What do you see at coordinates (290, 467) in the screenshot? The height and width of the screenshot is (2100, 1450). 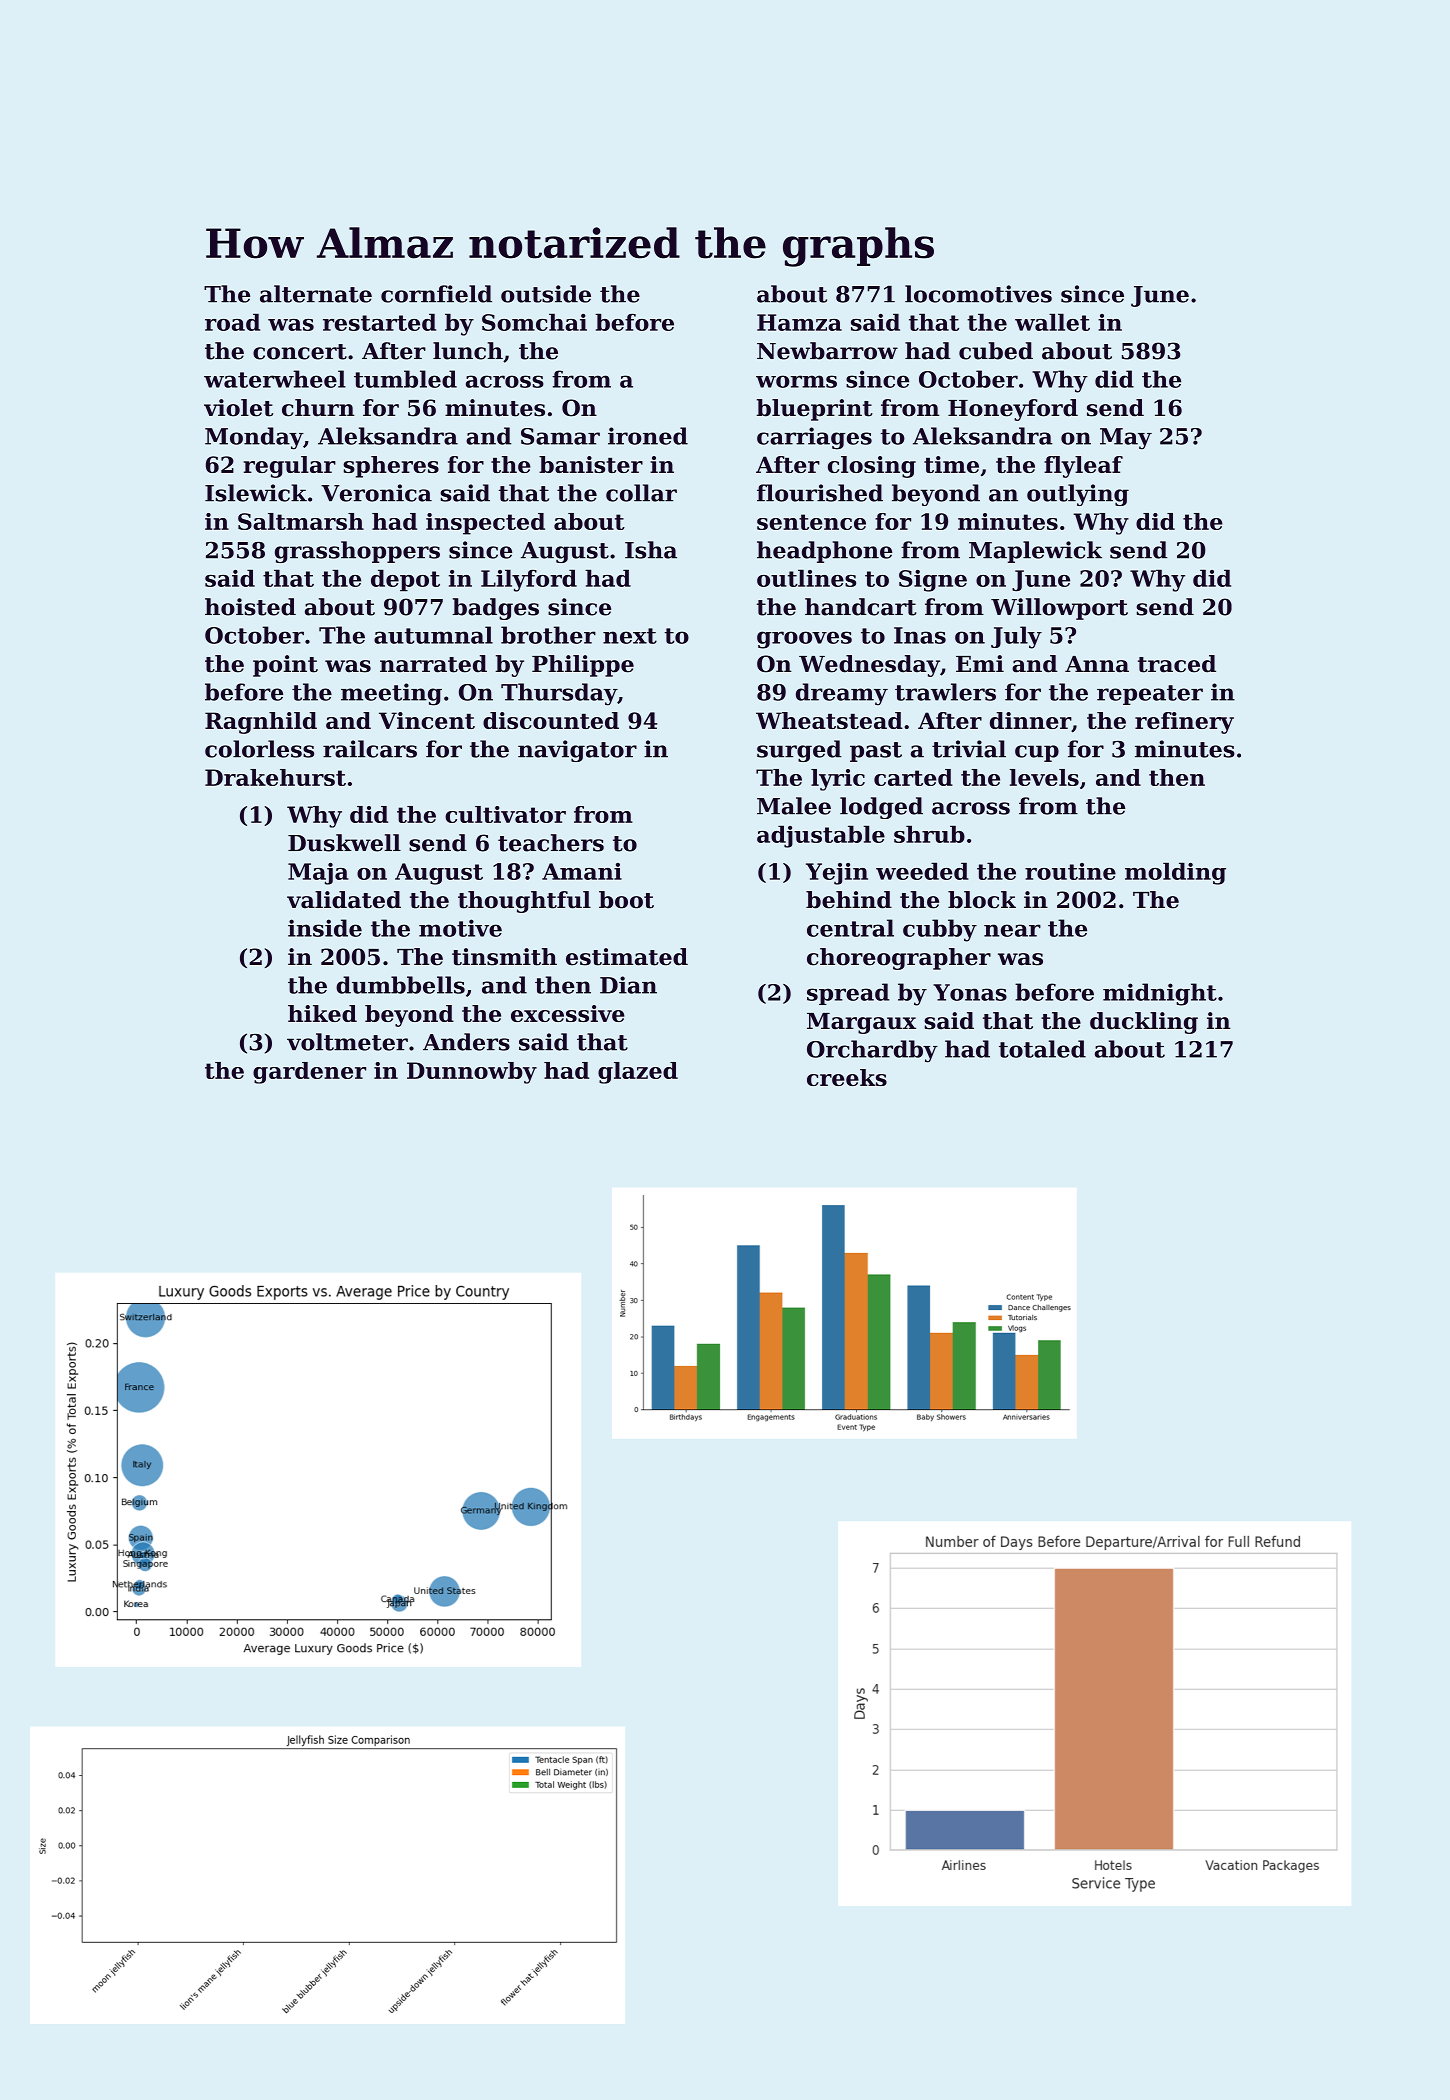 I see `regular` at bounding box center [290, 467].
